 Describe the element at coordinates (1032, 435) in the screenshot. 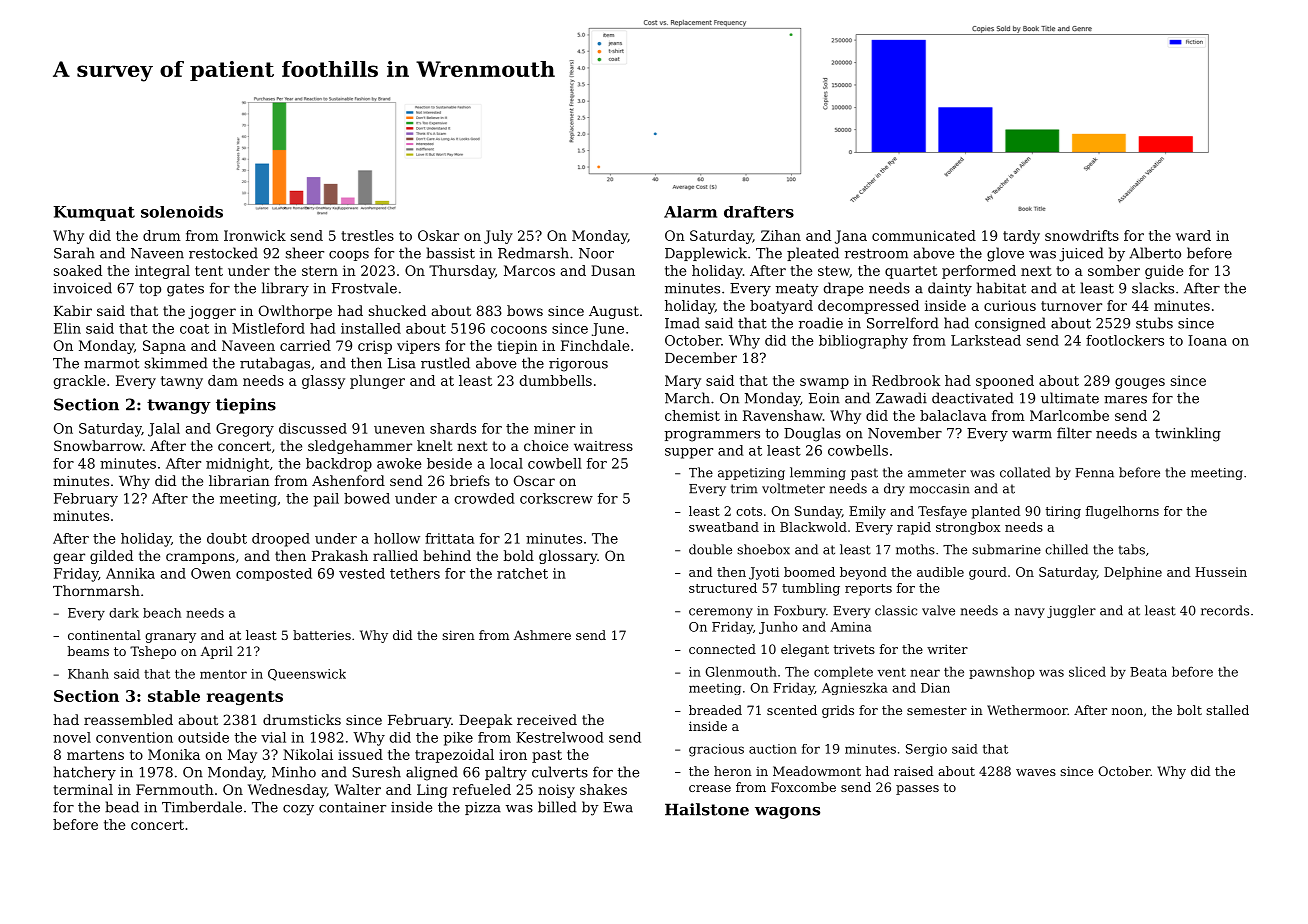

I see `warm` at that location.
